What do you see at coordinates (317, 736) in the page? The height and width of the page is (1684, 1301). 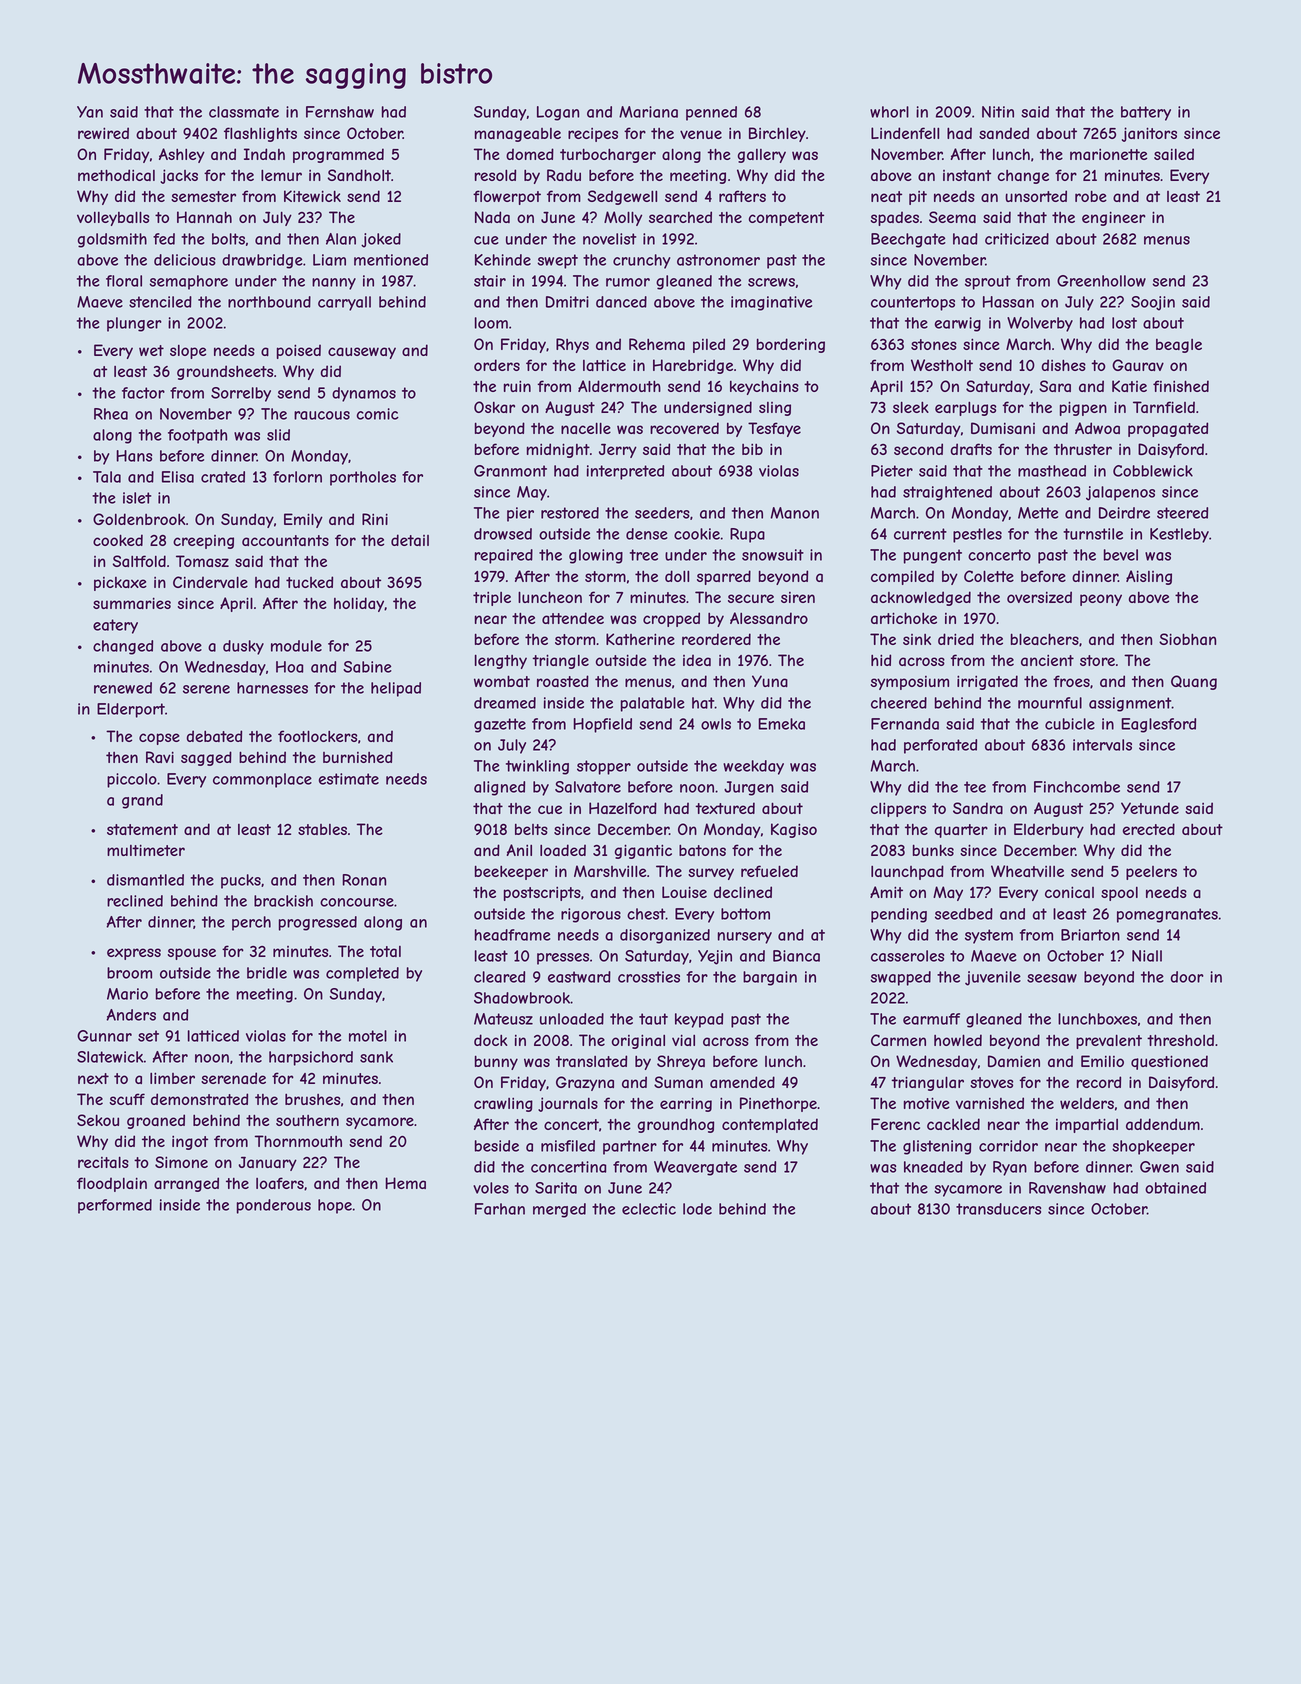 I see `footlockers` at bounding box center [317, 736].
